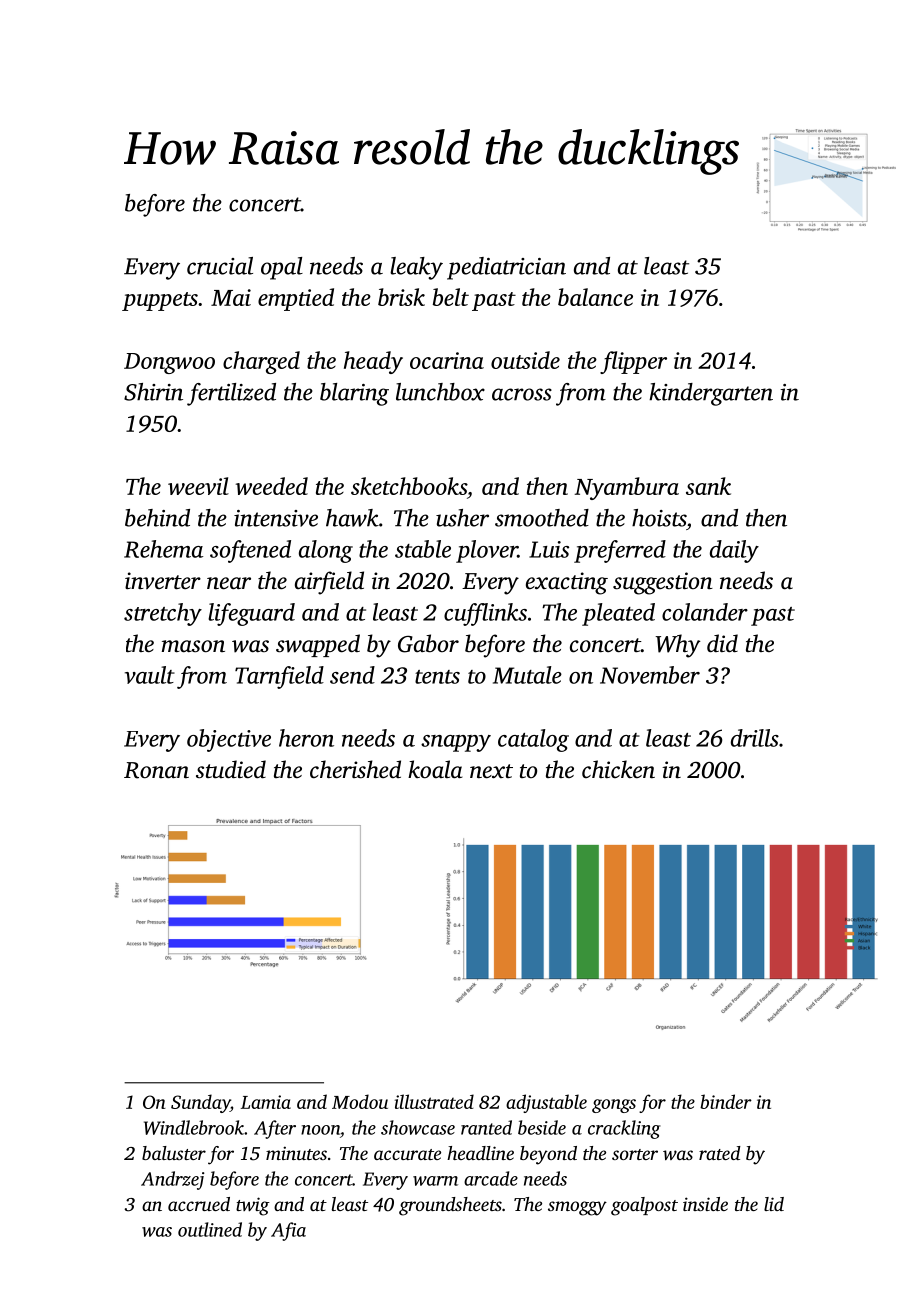 The width and height of the document is (924, 1311). Describe the element at coordinates (282, 268) in the document. I see `opal` at that location.
